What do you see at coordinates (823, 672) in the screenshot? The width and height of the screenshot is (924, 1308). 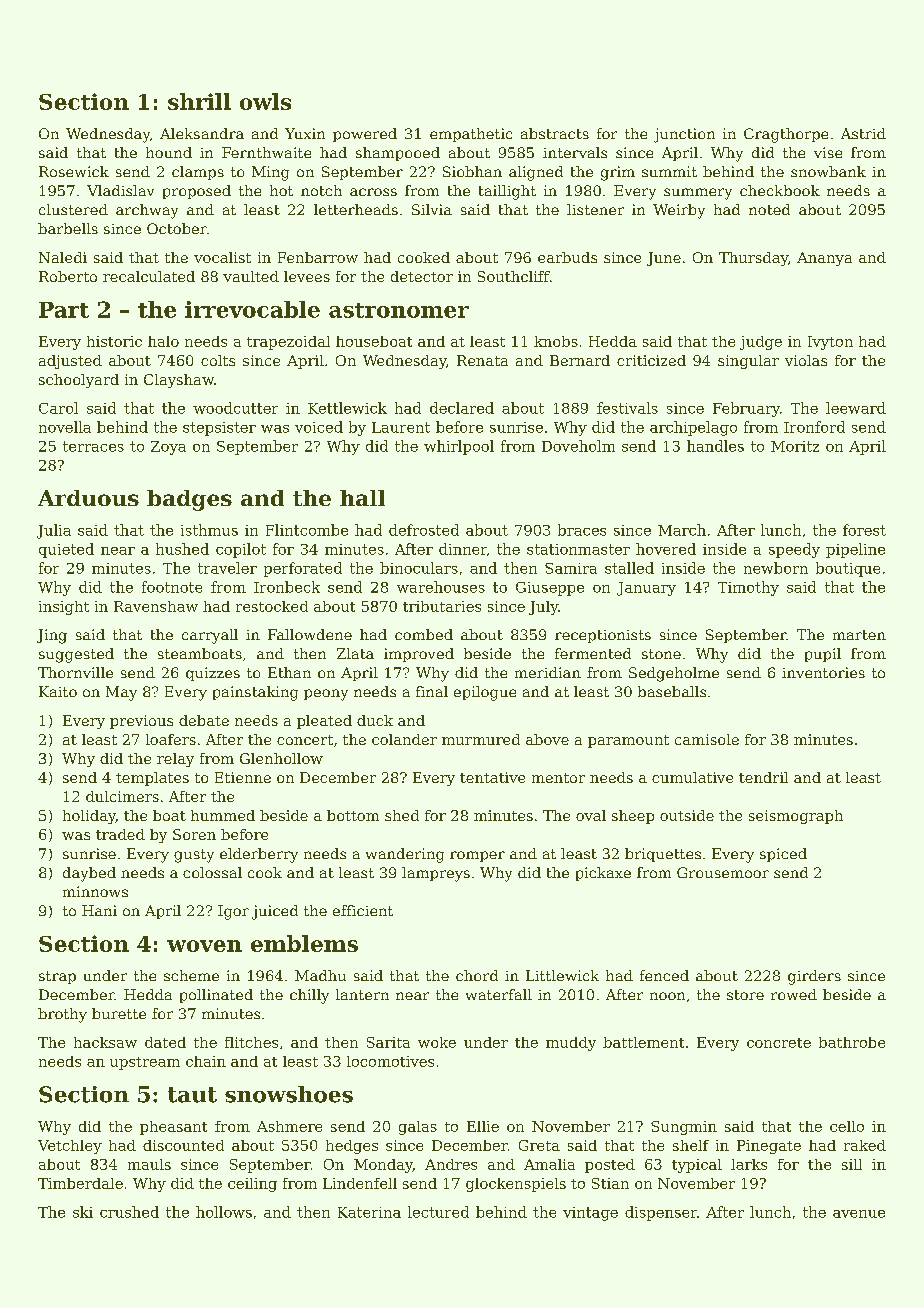 I see `inventories` at bounding box center [823, 672].
